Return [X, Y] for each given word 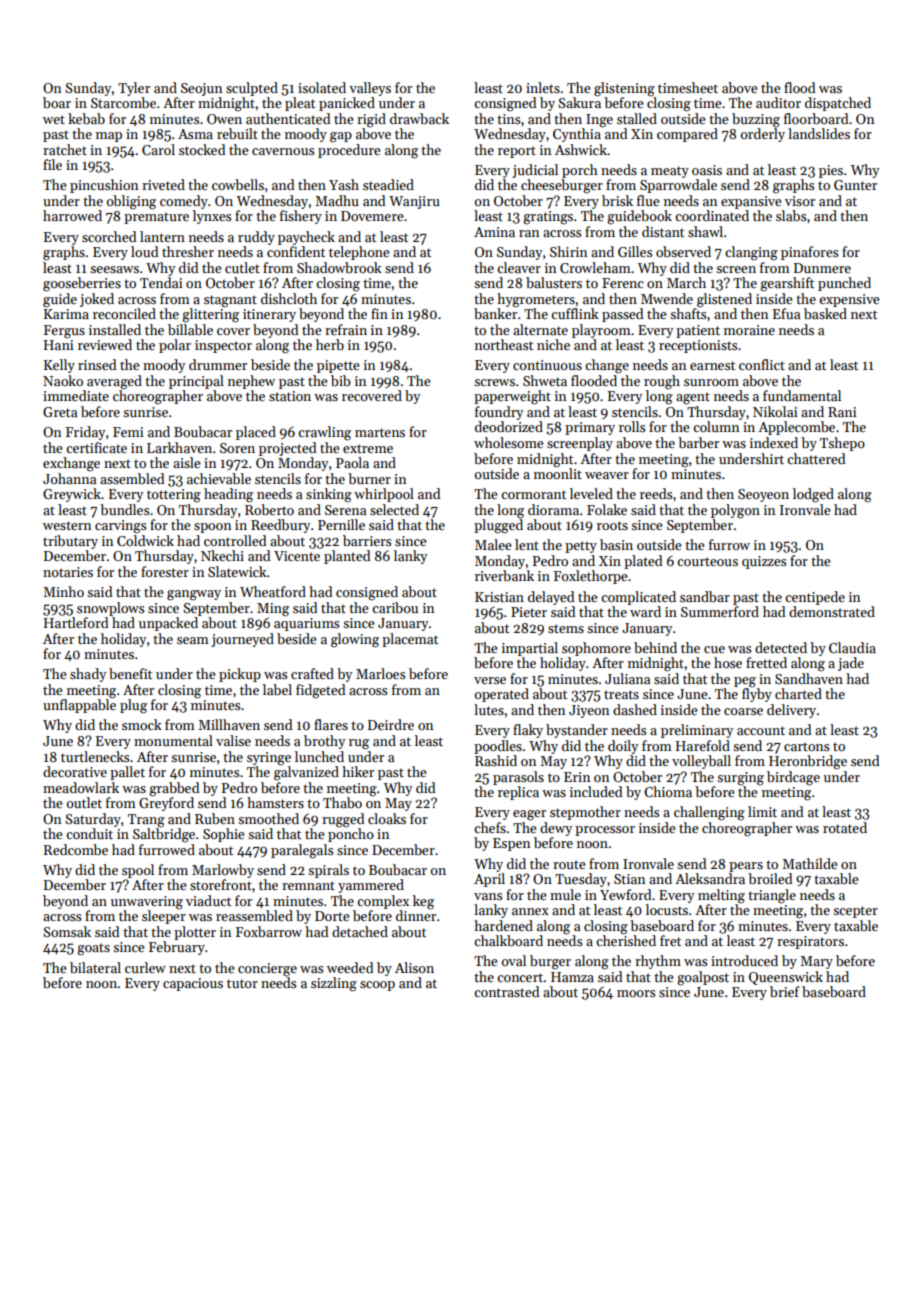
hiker [358, 771]
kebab [86, 118]
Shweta [545, 380]
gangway [194, 595]
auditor [778, 102]
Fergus [64, 332]
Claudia [852, 647]
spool [138, 871]
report [517, 152]
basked [825, 313]
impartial [530, 649]
